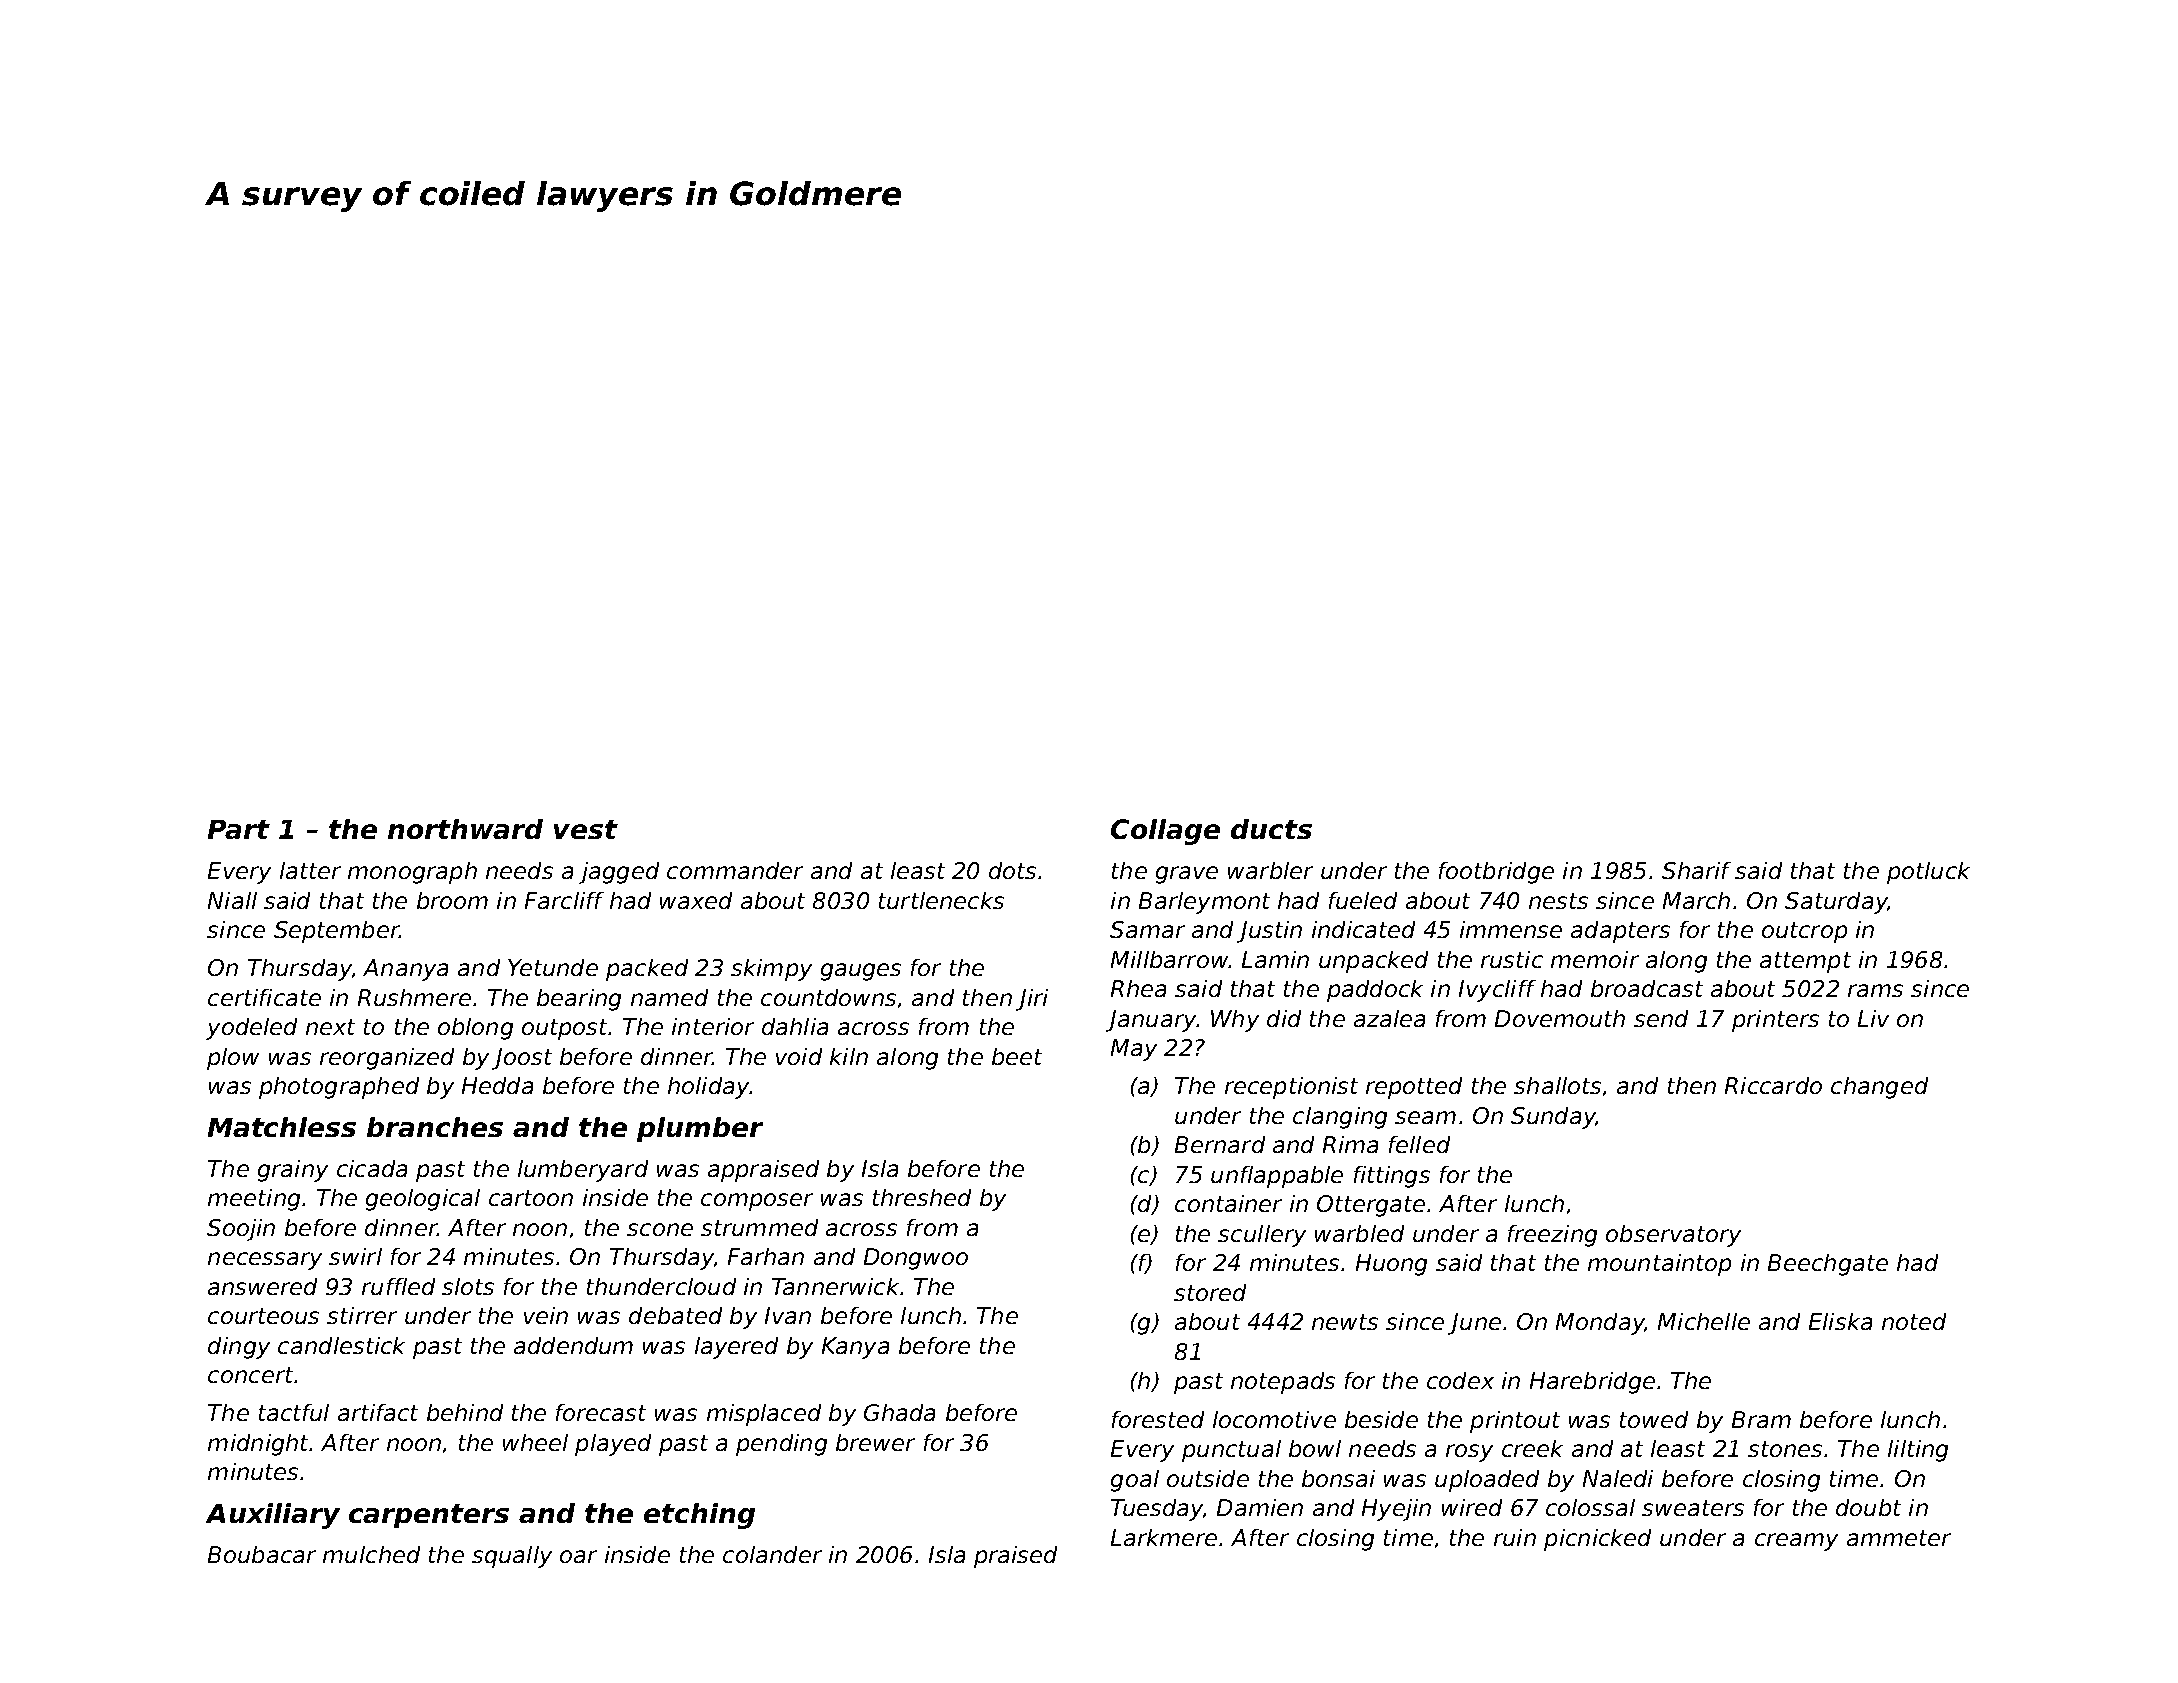  Describe the element at coordinates (1275, 959) in the document. I see `Lamin` at that location.
